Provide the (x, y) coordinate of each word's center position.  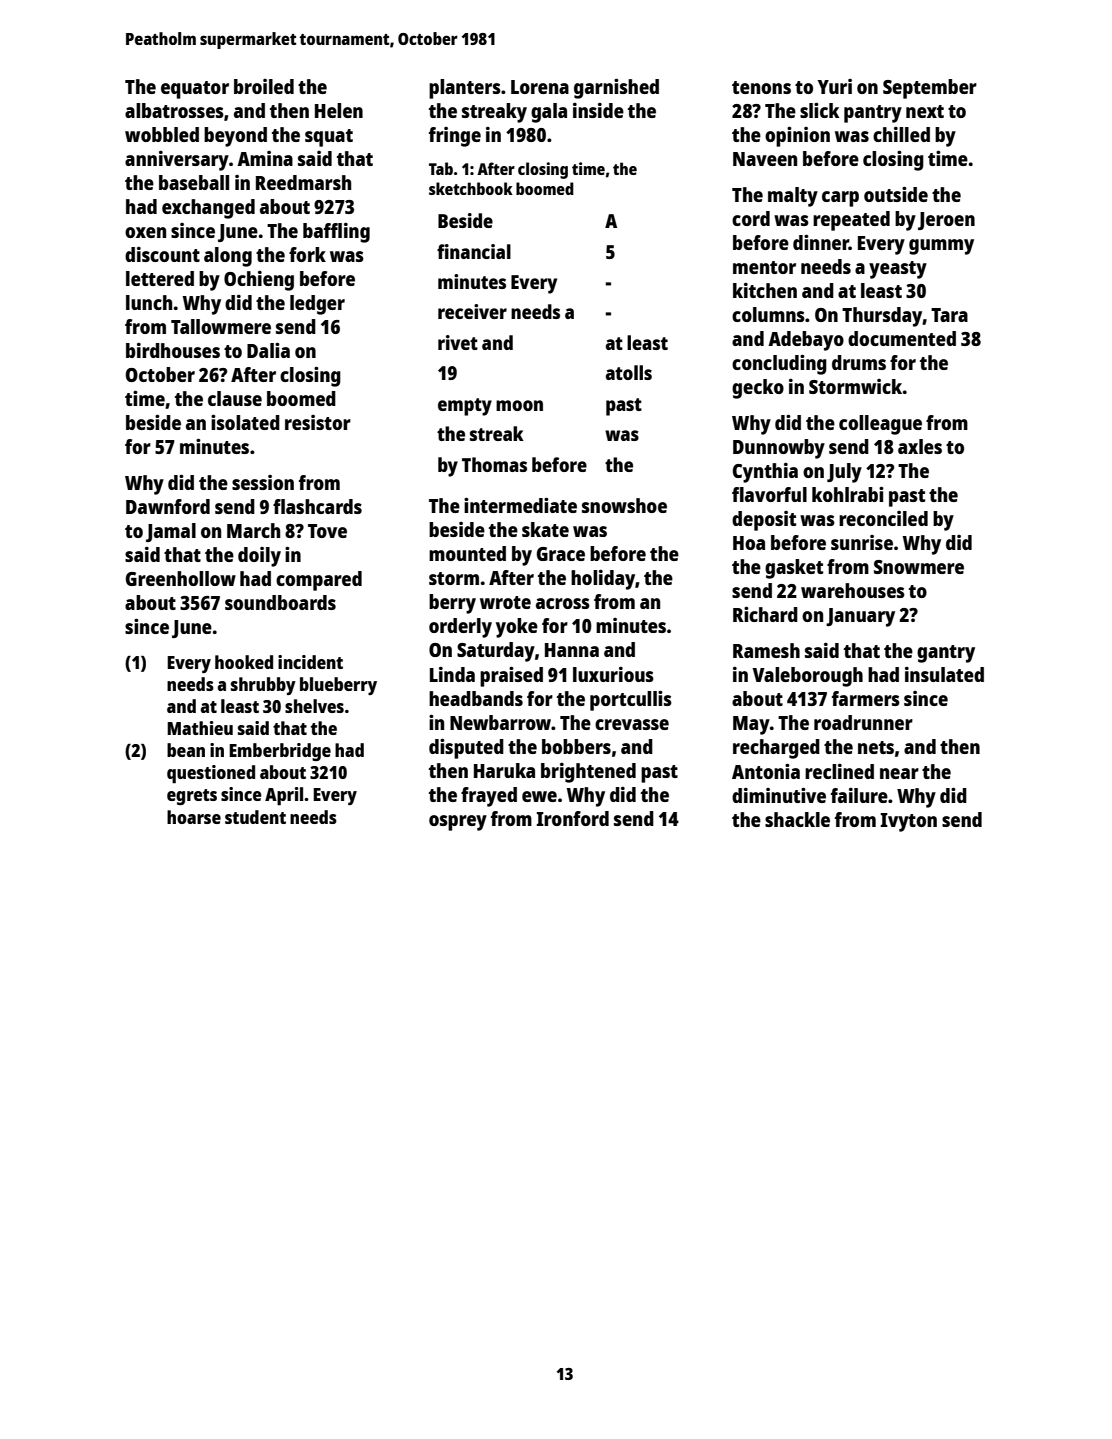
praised (511, 676)
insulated (944, 674)
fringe (455, 137)
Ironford (573, 818)
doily (259, 557)
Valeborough (807, 677)
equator (195, 90)
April (284, 796)
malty (793, 197)
